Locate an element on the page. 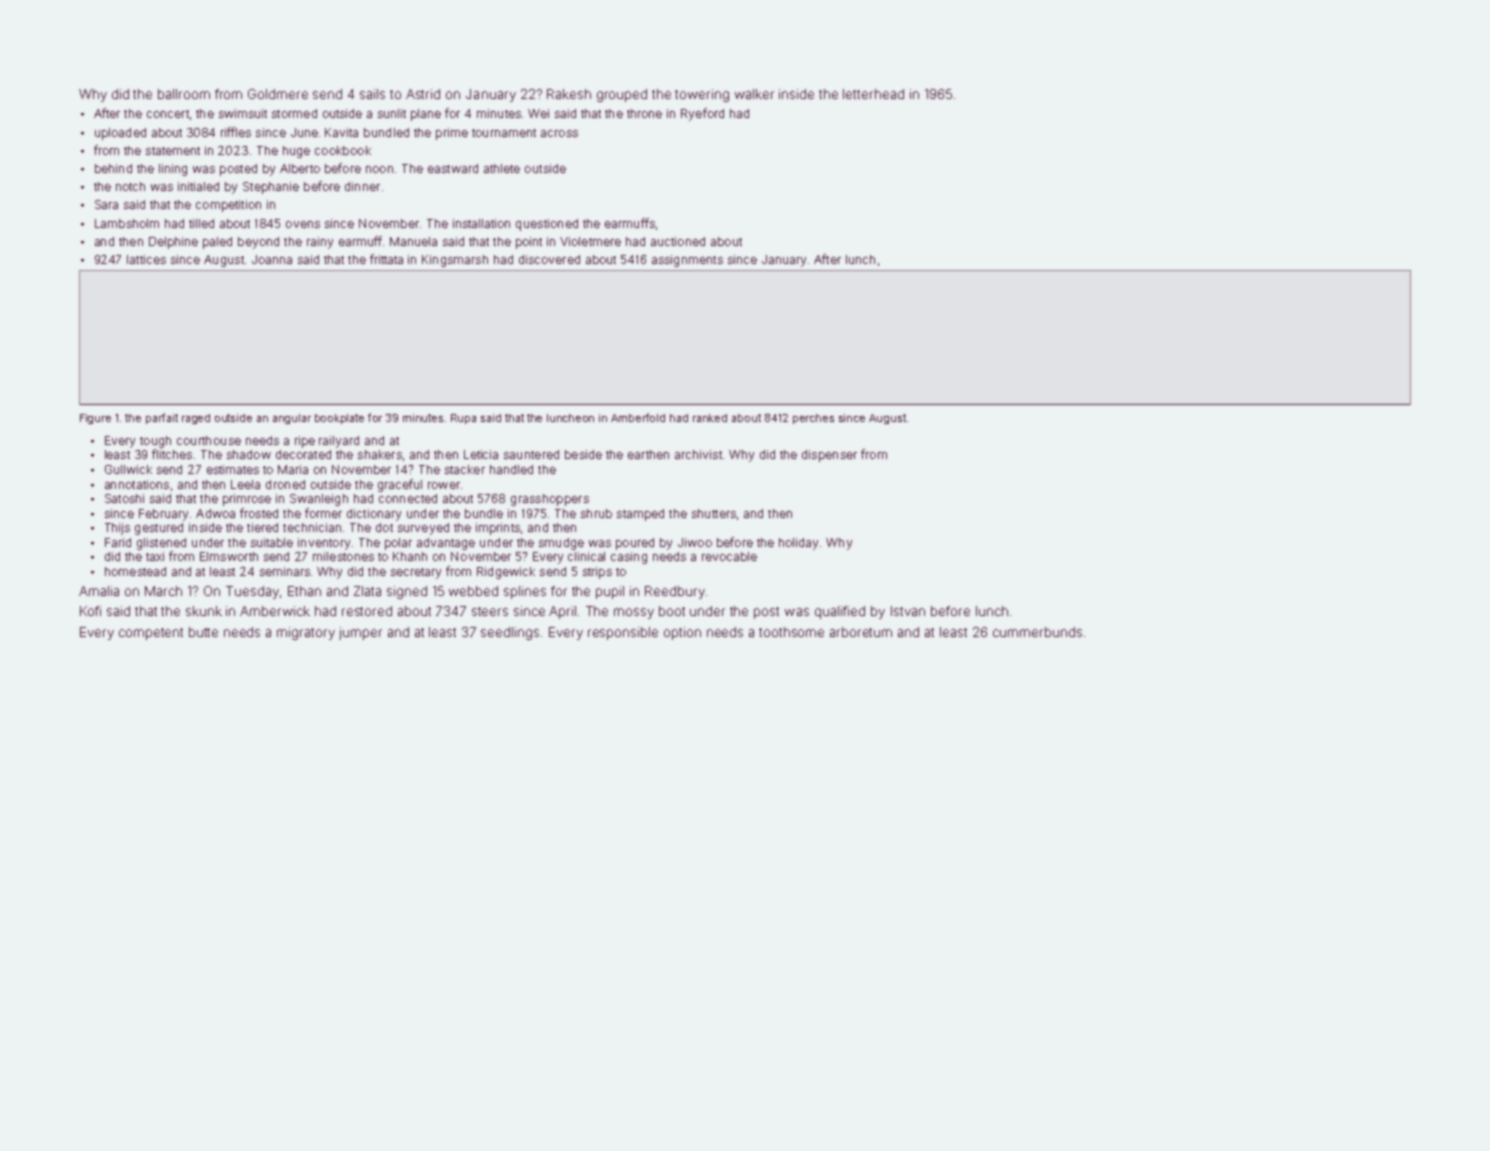 This document has width=1490, height=1151. dispenser is located at coordinates (829, 456).
